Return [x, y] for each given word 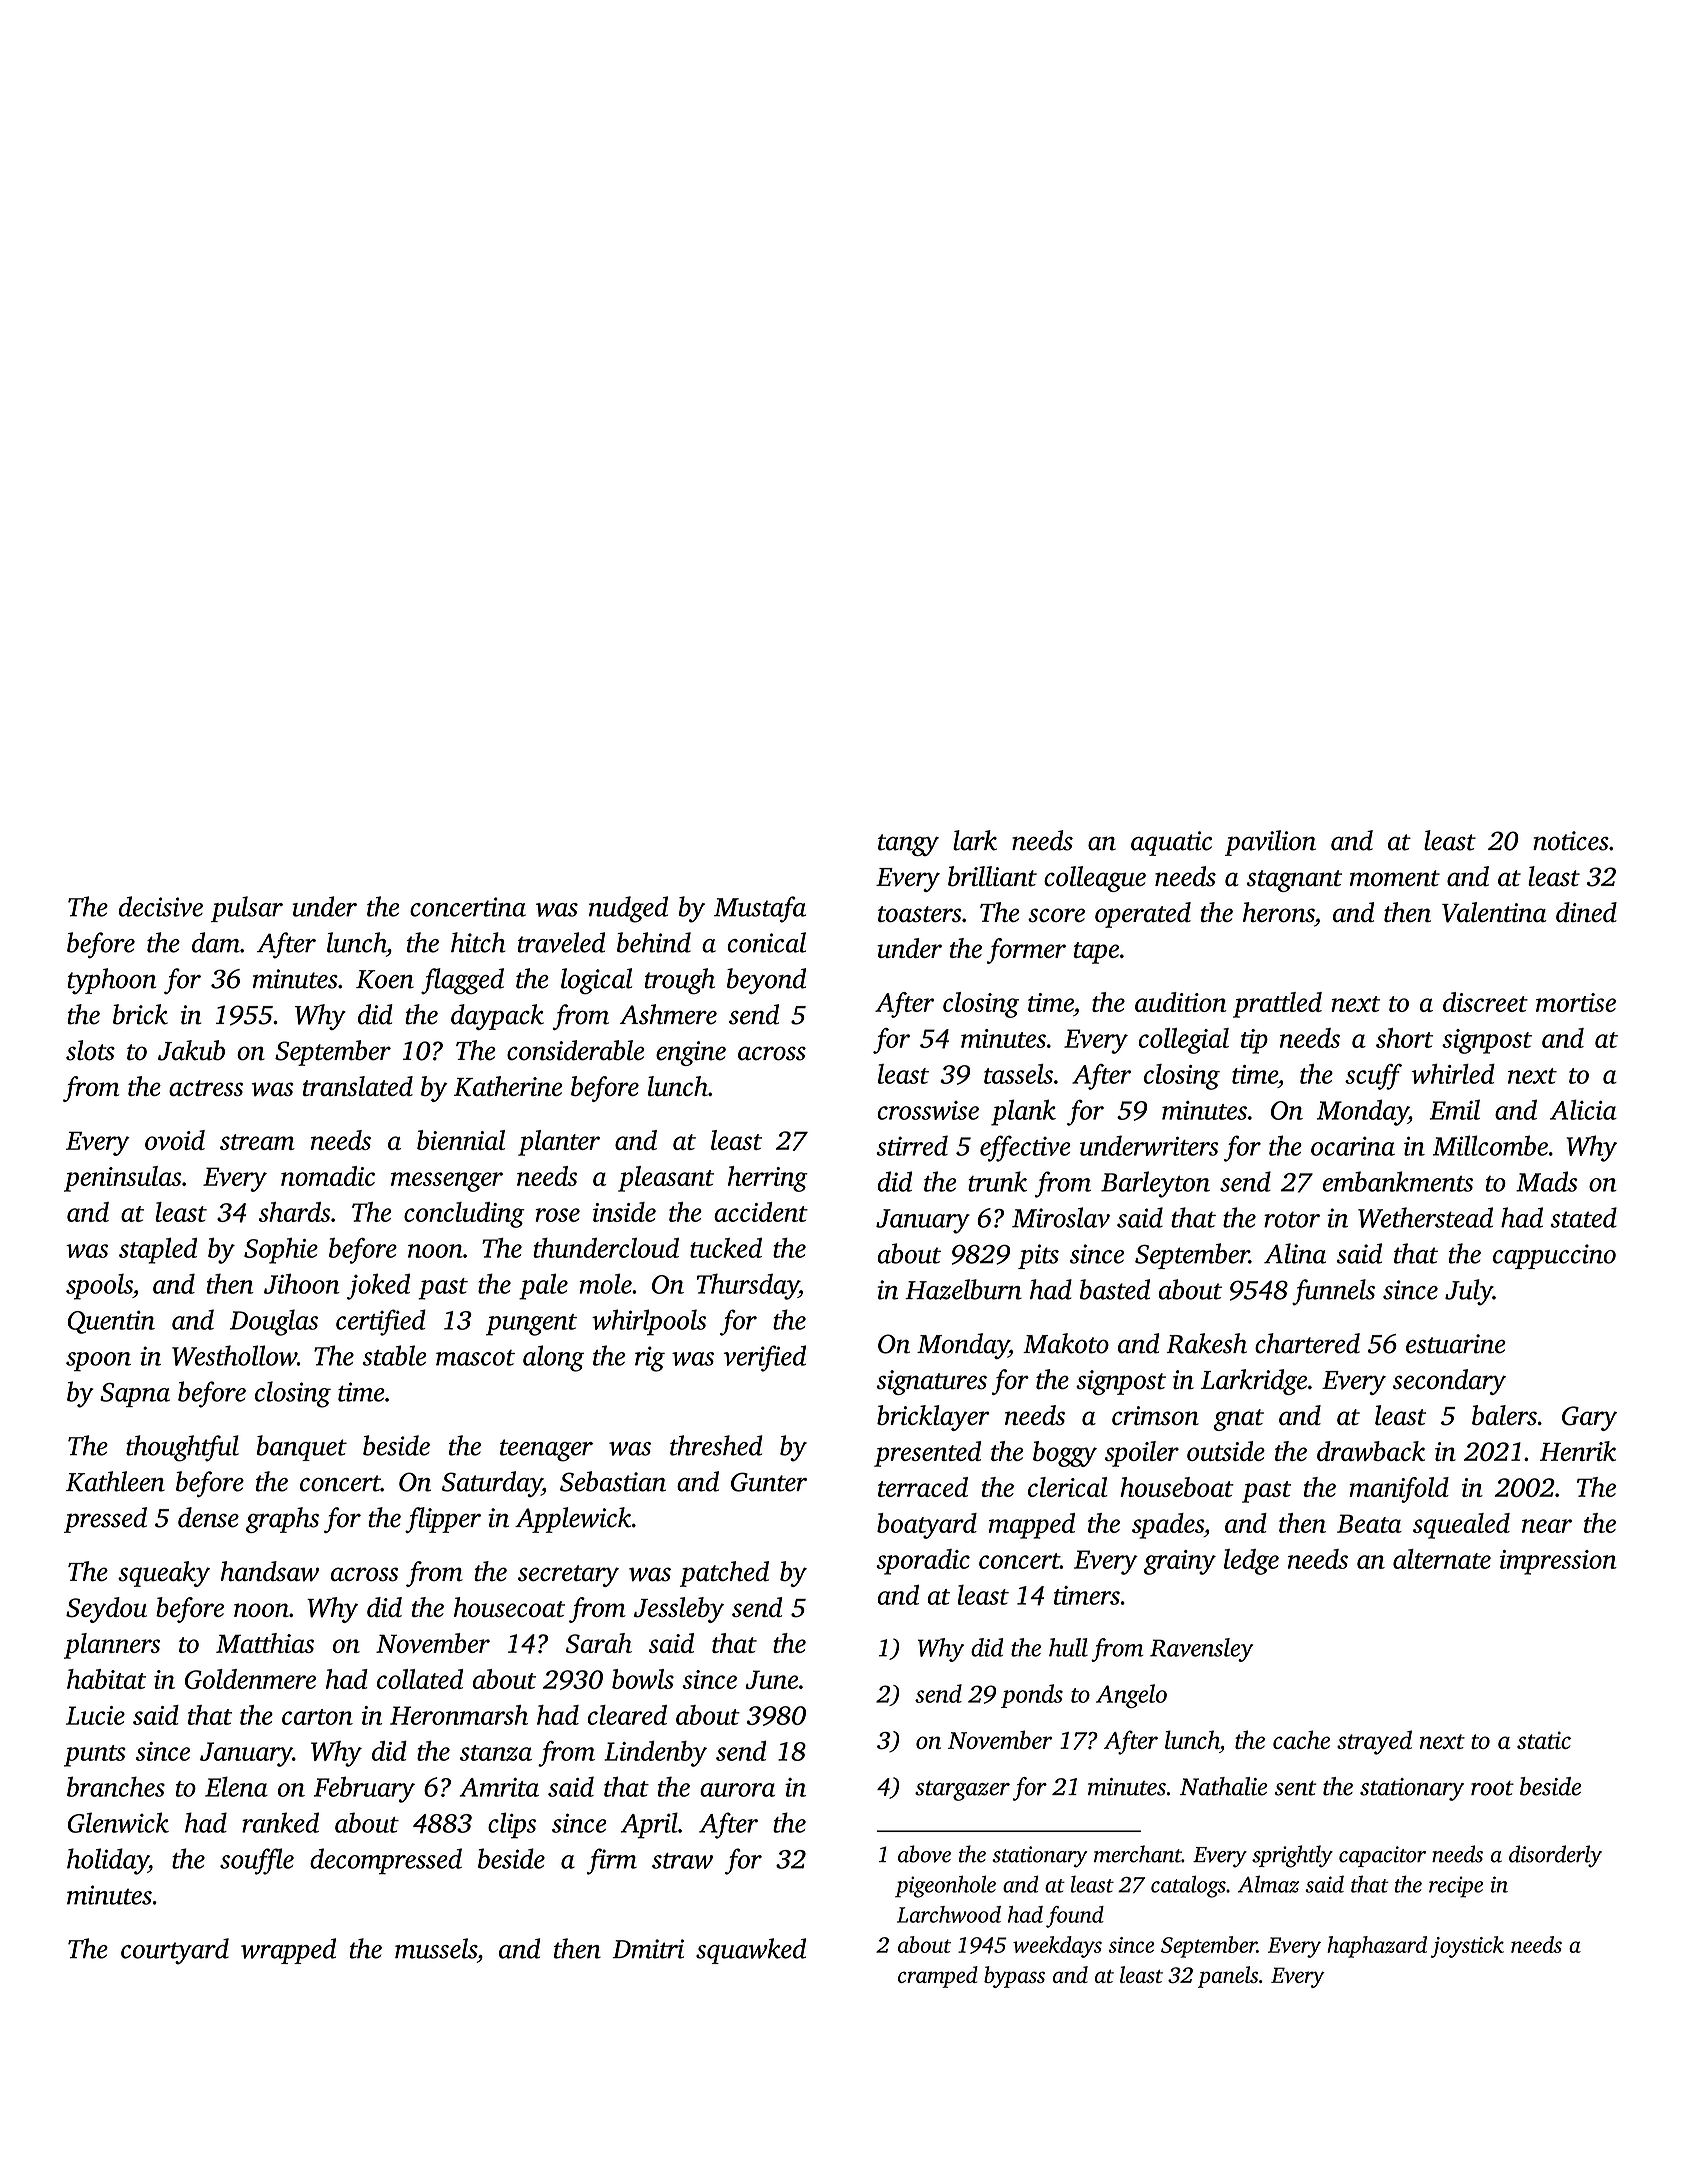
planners [112, 1646]
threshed [716, 1445]
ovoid [175, 1140]
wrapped [288, 1951]
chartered [1307, 1343]
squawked [751, 1951]
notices [1571, 841]
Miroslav [1061, 1217]
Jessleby [679, 1610]
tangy [908, 845]
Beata [1369, 1523]
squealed [1461, 1526]
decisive [161, 906]
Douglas [274, 1322]
